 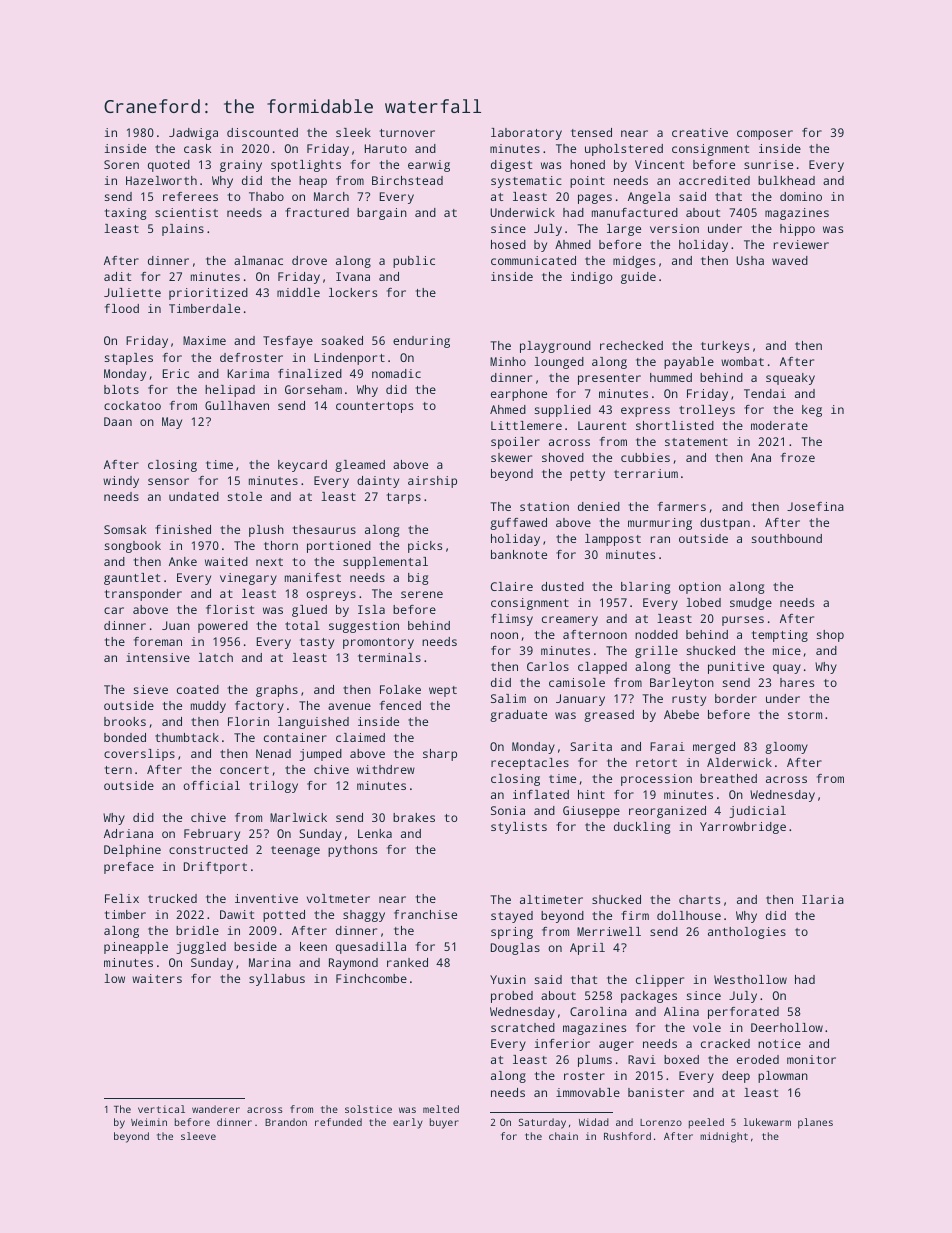 I want to click on plains, so click(x=183, y=230).
